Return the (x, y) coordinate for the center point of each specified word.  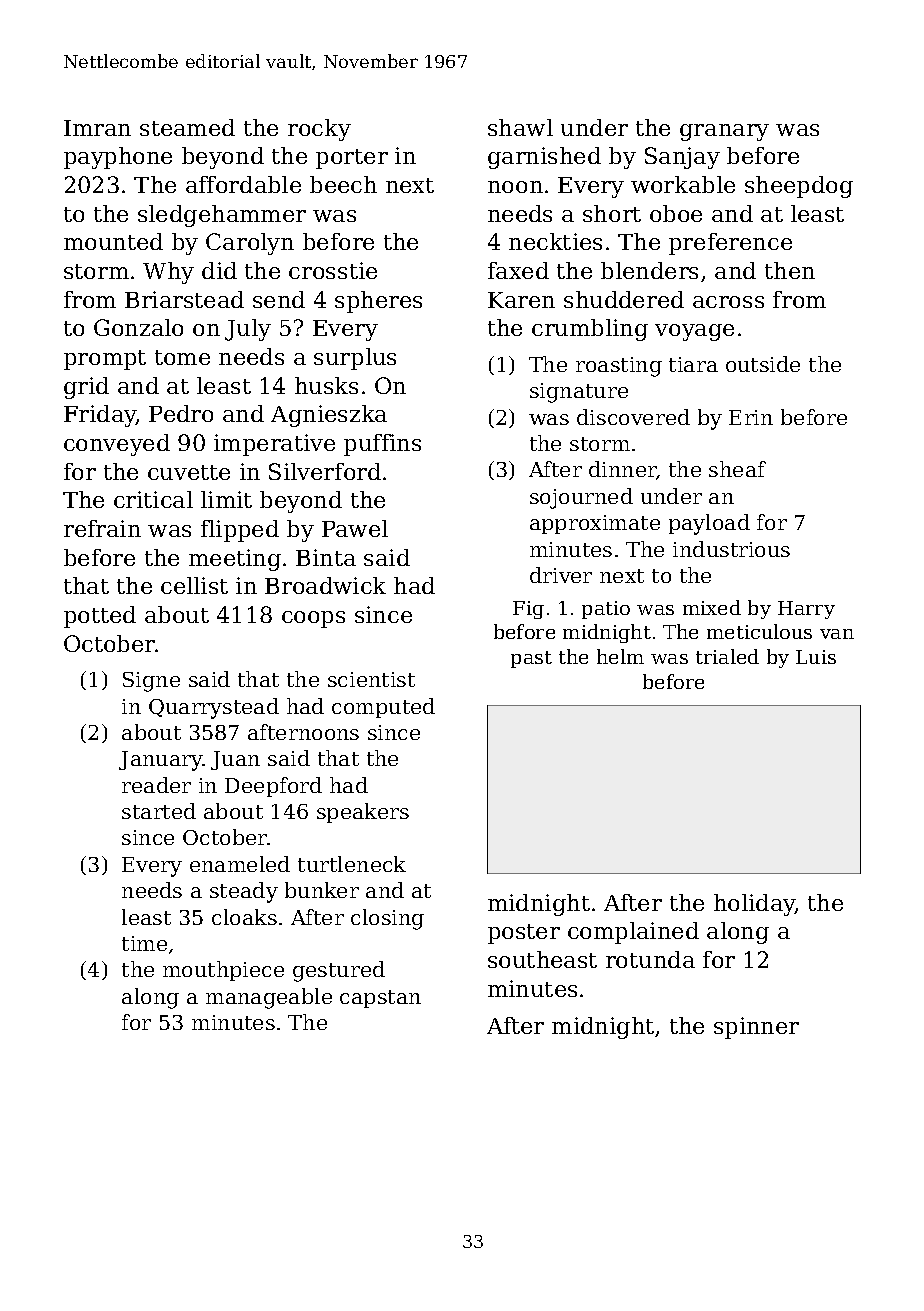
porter (352, 159)
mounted (113, 241)
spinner (756, 1028)
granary (724, 132)
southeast (542, 959)
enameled (240, 864)
